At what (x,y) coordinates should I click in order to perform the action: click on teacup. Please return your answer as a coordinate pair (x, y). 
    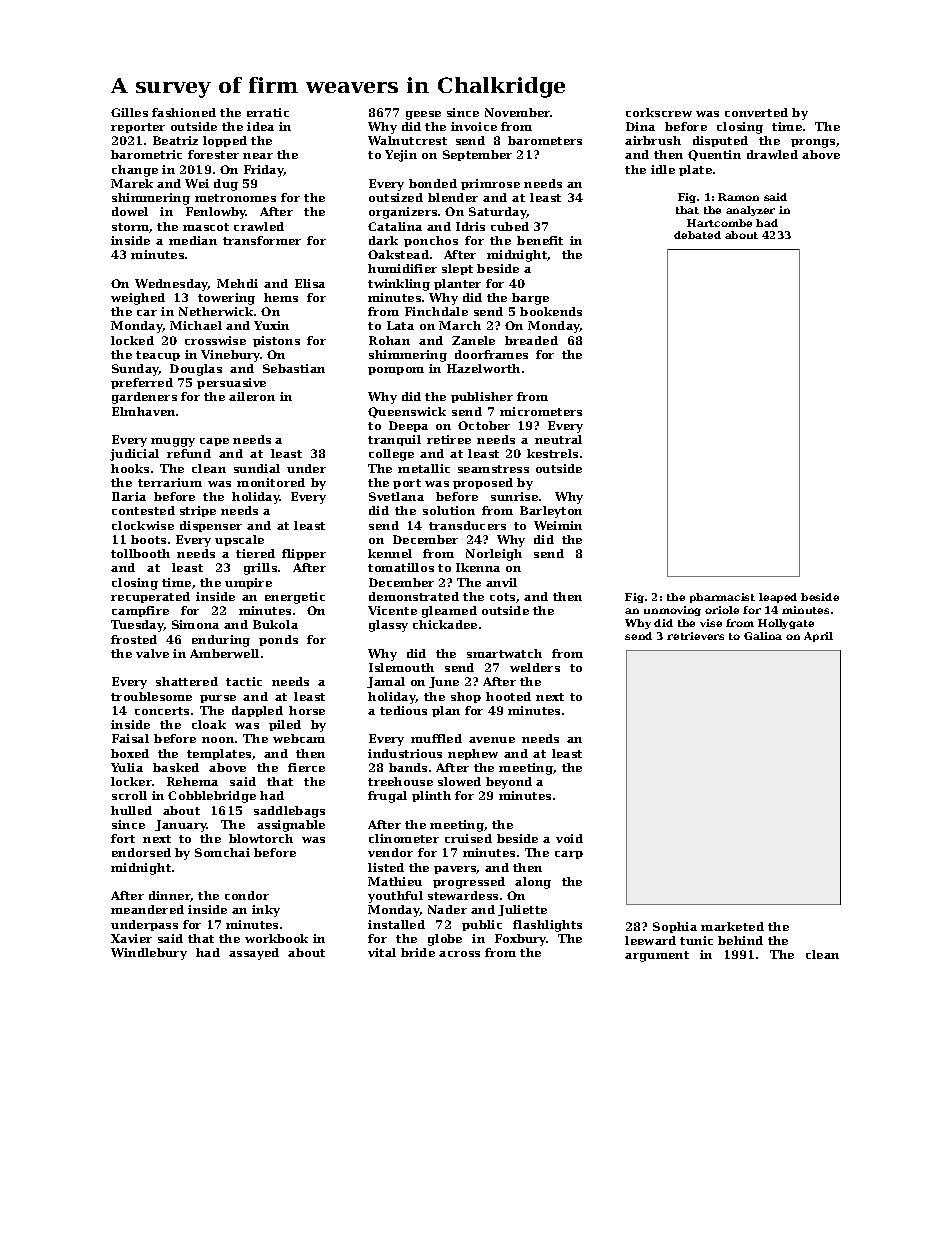
    Looking at the image, I should click on (158, 356).
